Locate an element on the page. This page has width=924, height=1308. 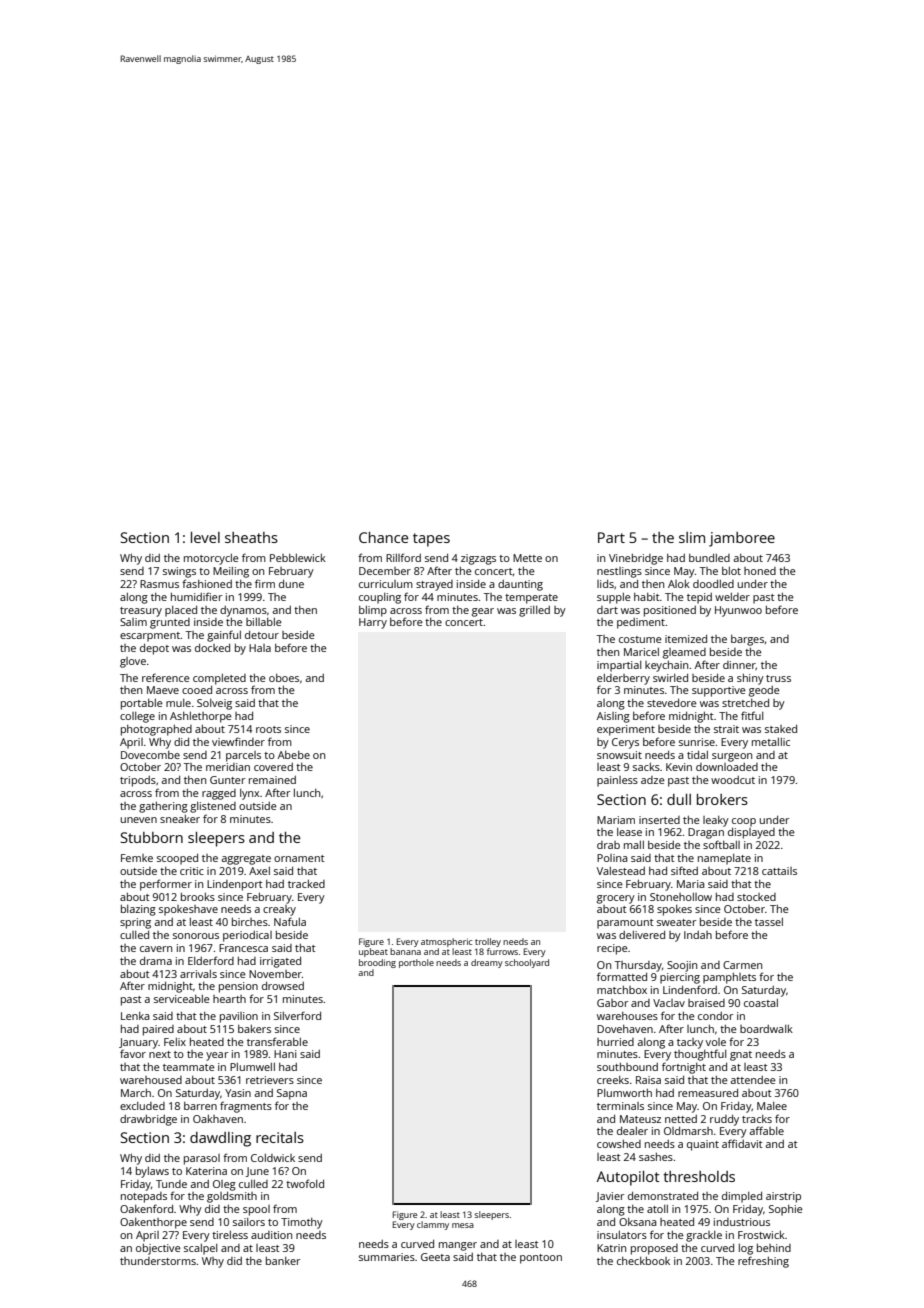
ornament is located at coordinates (299, 858).
